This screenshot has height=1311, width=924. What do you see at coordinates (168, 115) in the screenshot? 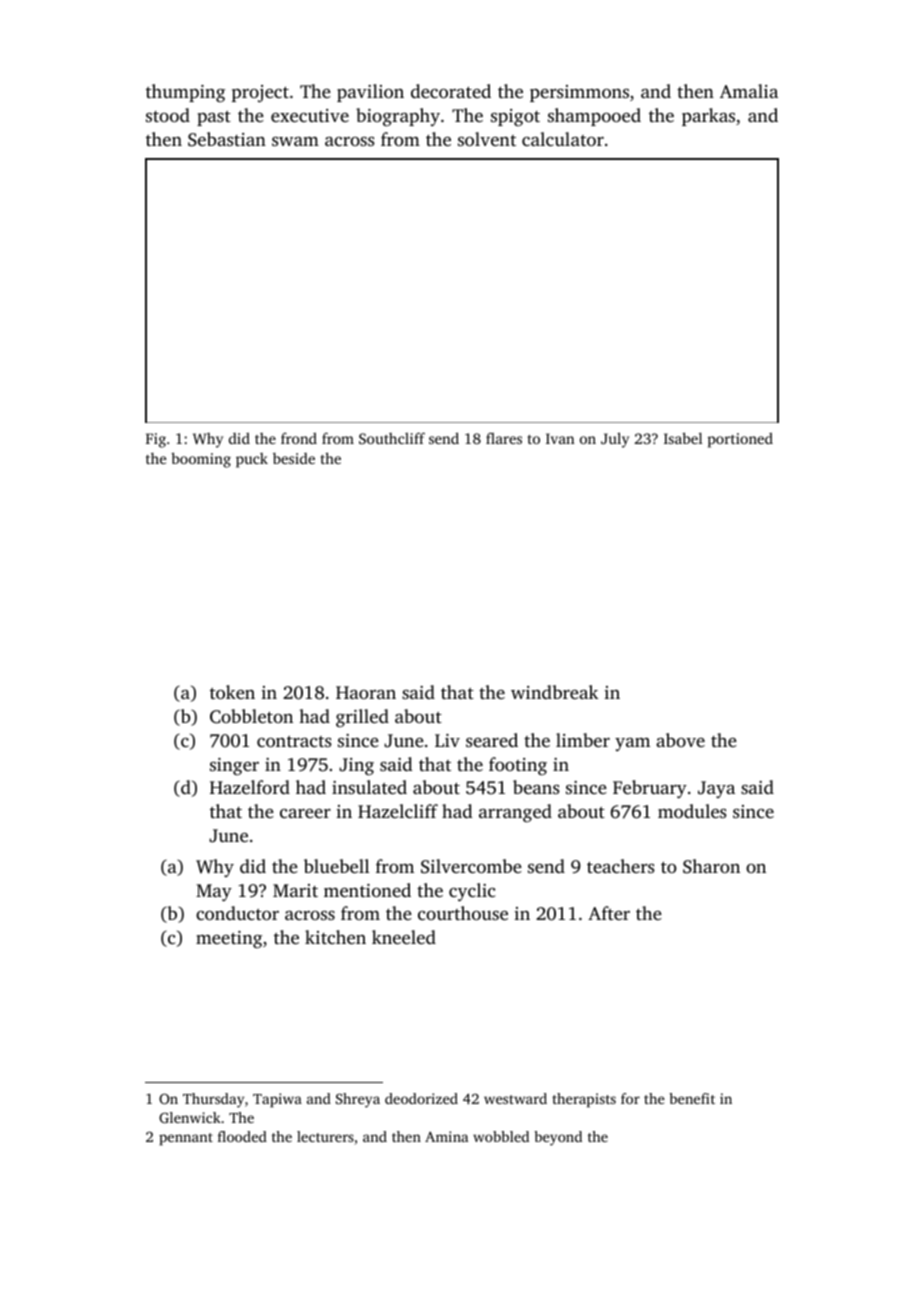
I see `stood` at bounding box center [168, 115].
